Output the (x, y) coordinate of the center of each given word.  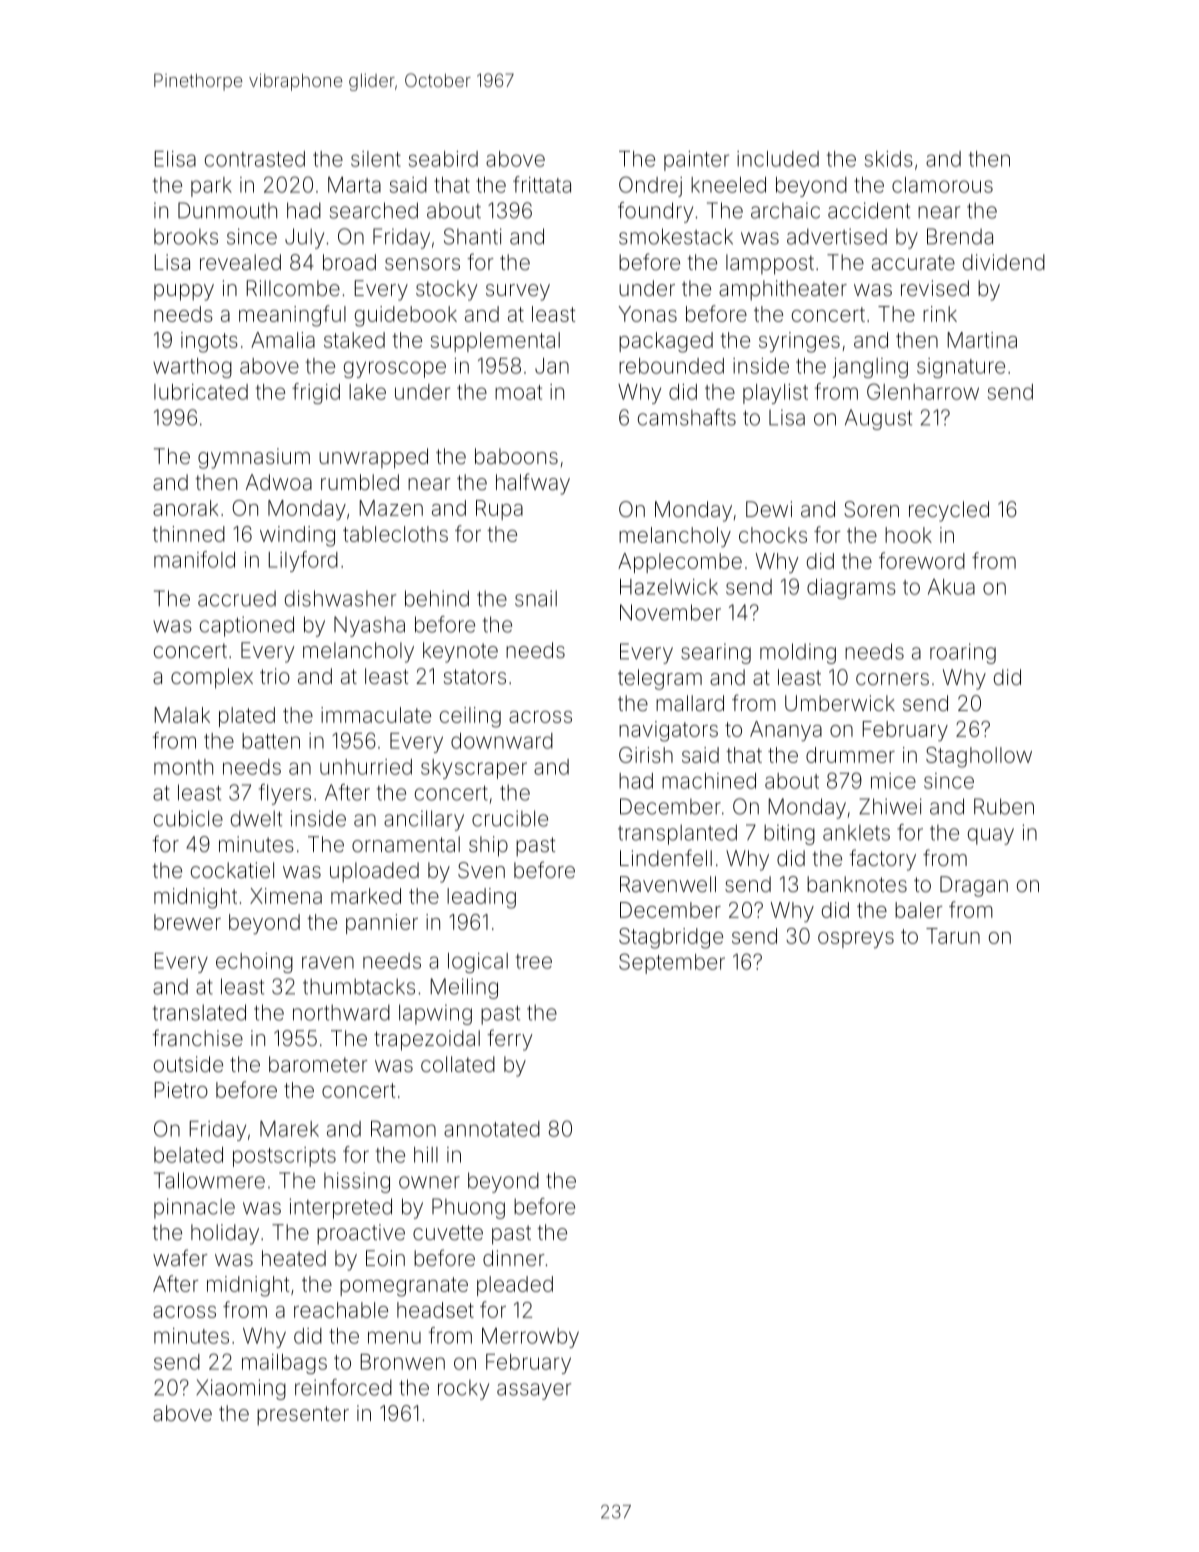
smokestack (676, 236)
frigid (316, 393)
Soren (871, 509)
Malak (182, 715)
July (304, 238)
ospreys (856, 940)
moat (518, 392)
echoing (254, 963)
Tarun (953, 936)
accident (869, 210)
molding (798, 653)
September (672, 963)
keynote (460, 652)
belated (188, 1155)
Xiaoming (241, 1389)
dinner (514, 1258)
